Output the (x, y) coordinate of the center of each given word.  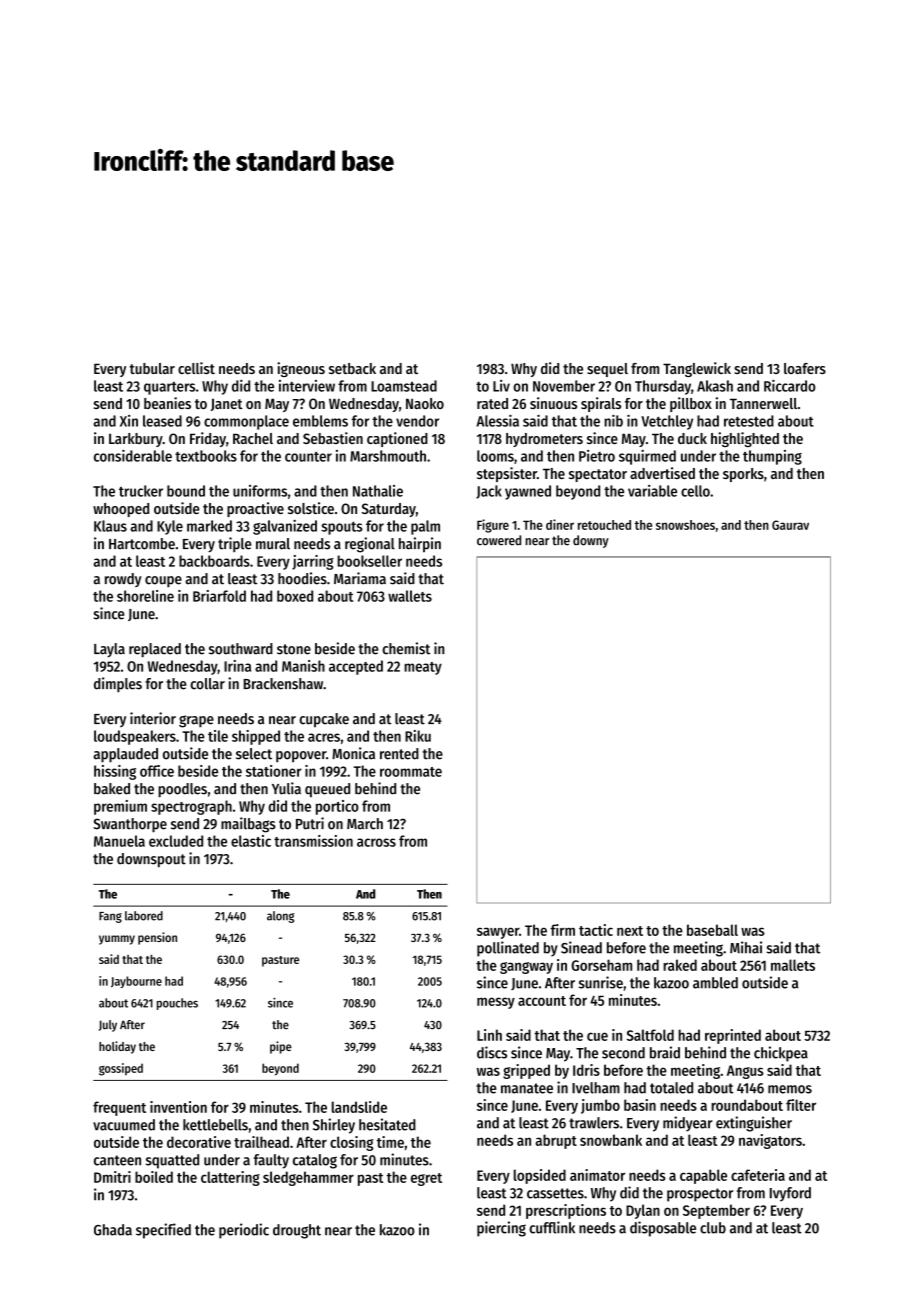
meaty (423, 668)
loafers (805, 368)
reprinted (733, 1036)
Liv (501, 386)
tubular (152, 368)
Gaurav (790, 525)
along (280, 917)
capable (703, 1176)
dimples (118, 684)
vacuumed (124, 1125)
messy (496, 1003)
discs (492, 1052)
